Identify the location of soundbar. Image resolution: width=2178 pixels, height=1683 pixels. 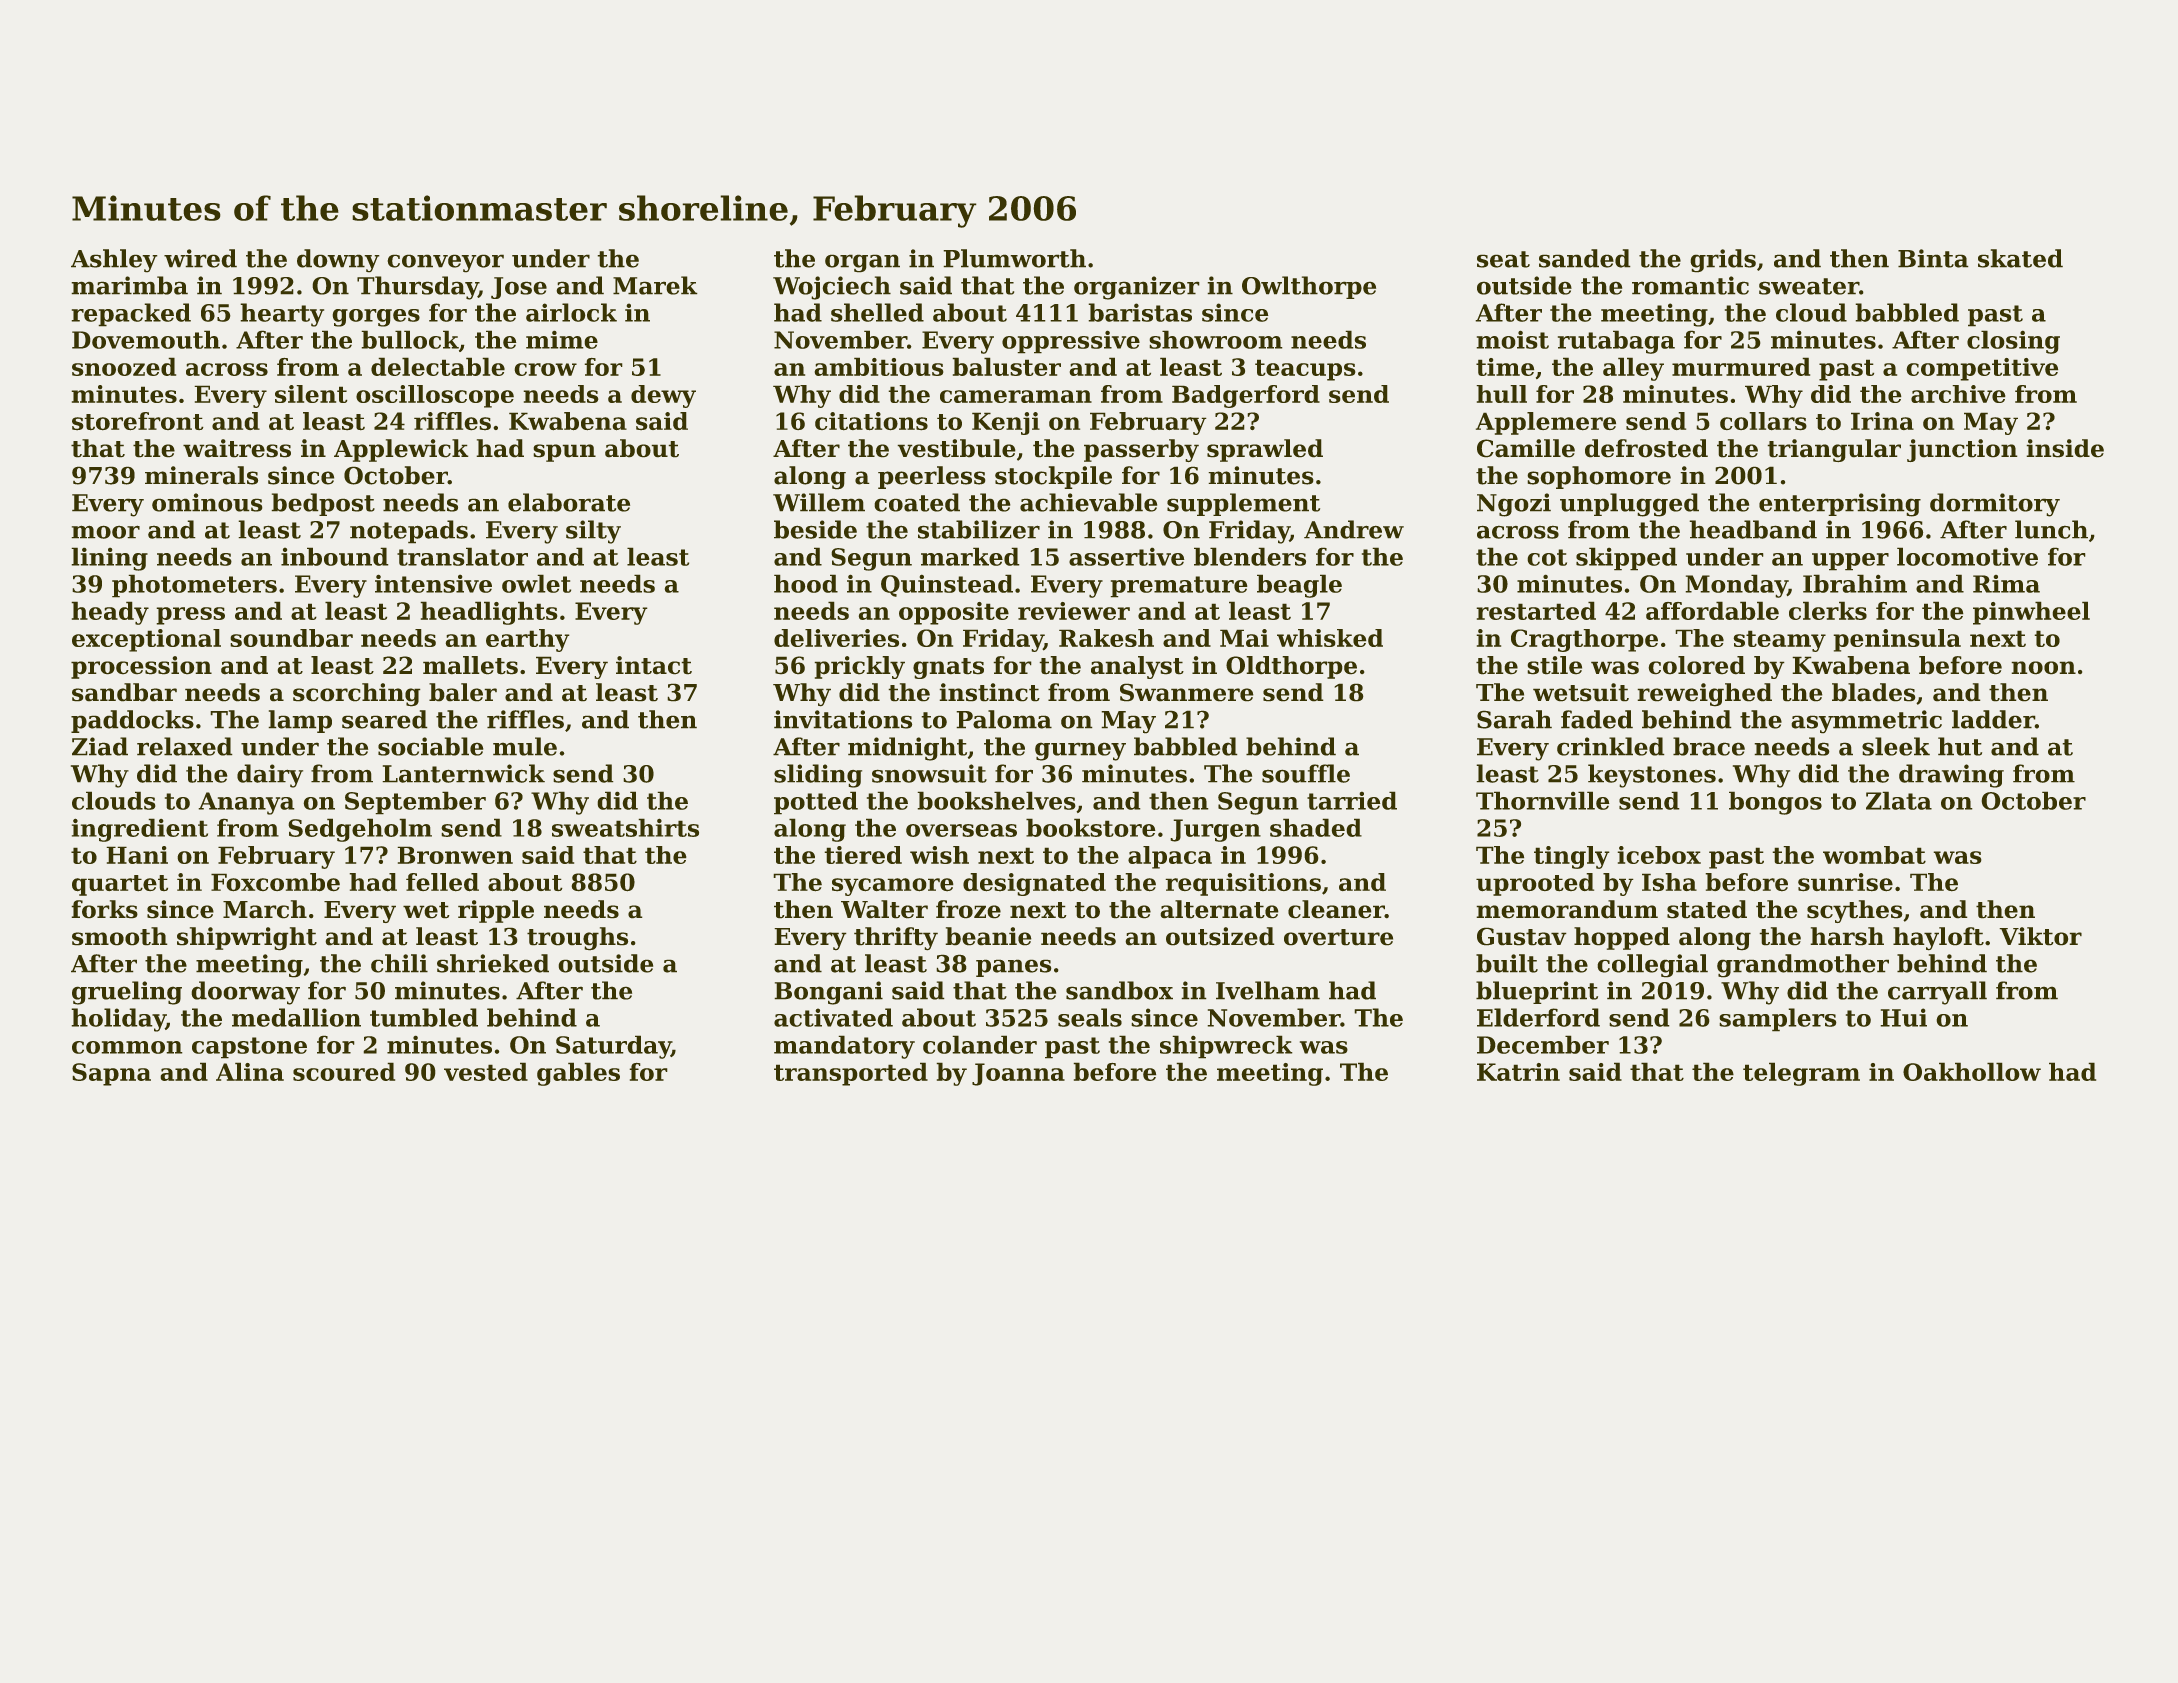
(291, 638).
